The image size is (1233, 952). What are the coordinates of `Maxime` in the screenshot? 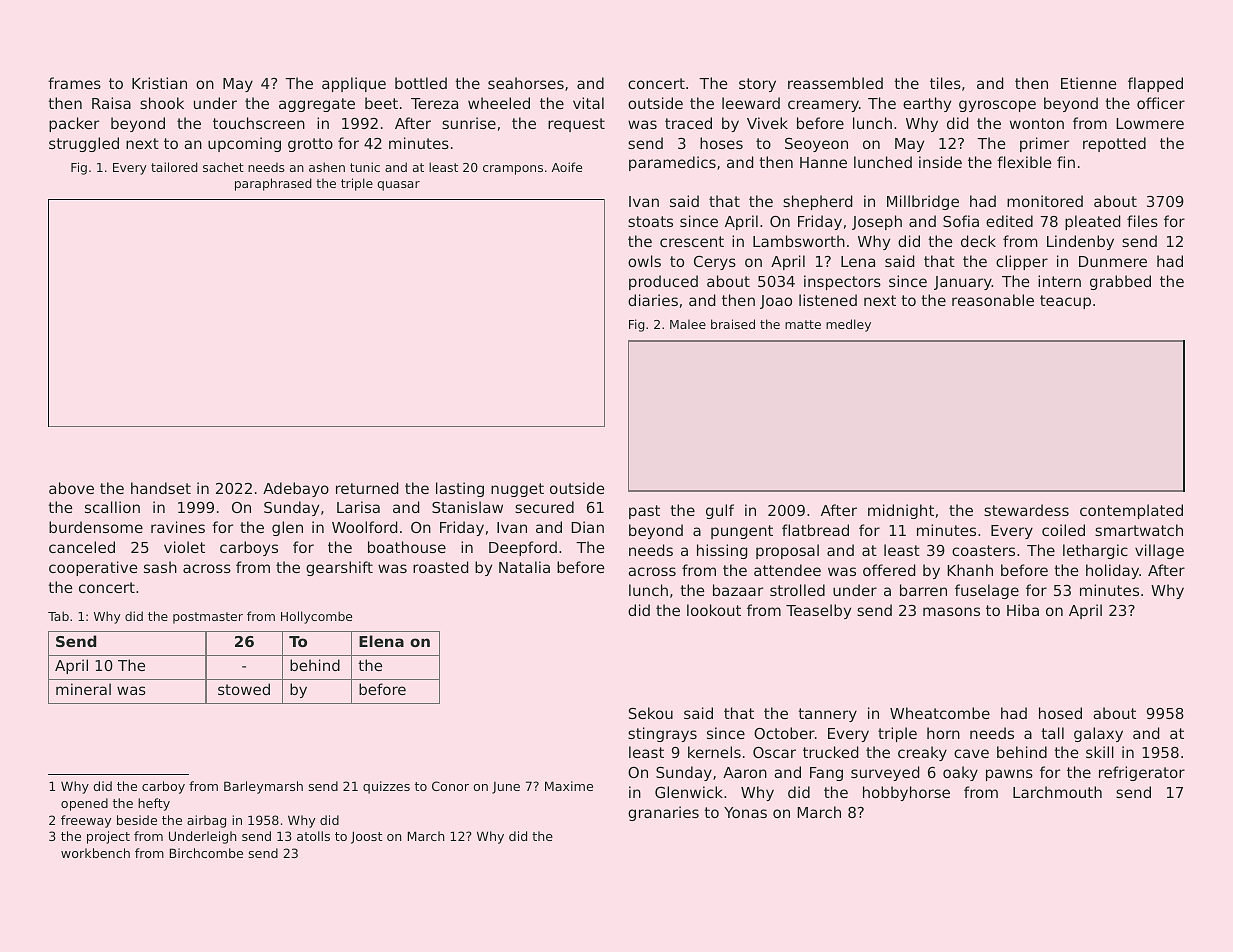 It's located at (569, 786).
